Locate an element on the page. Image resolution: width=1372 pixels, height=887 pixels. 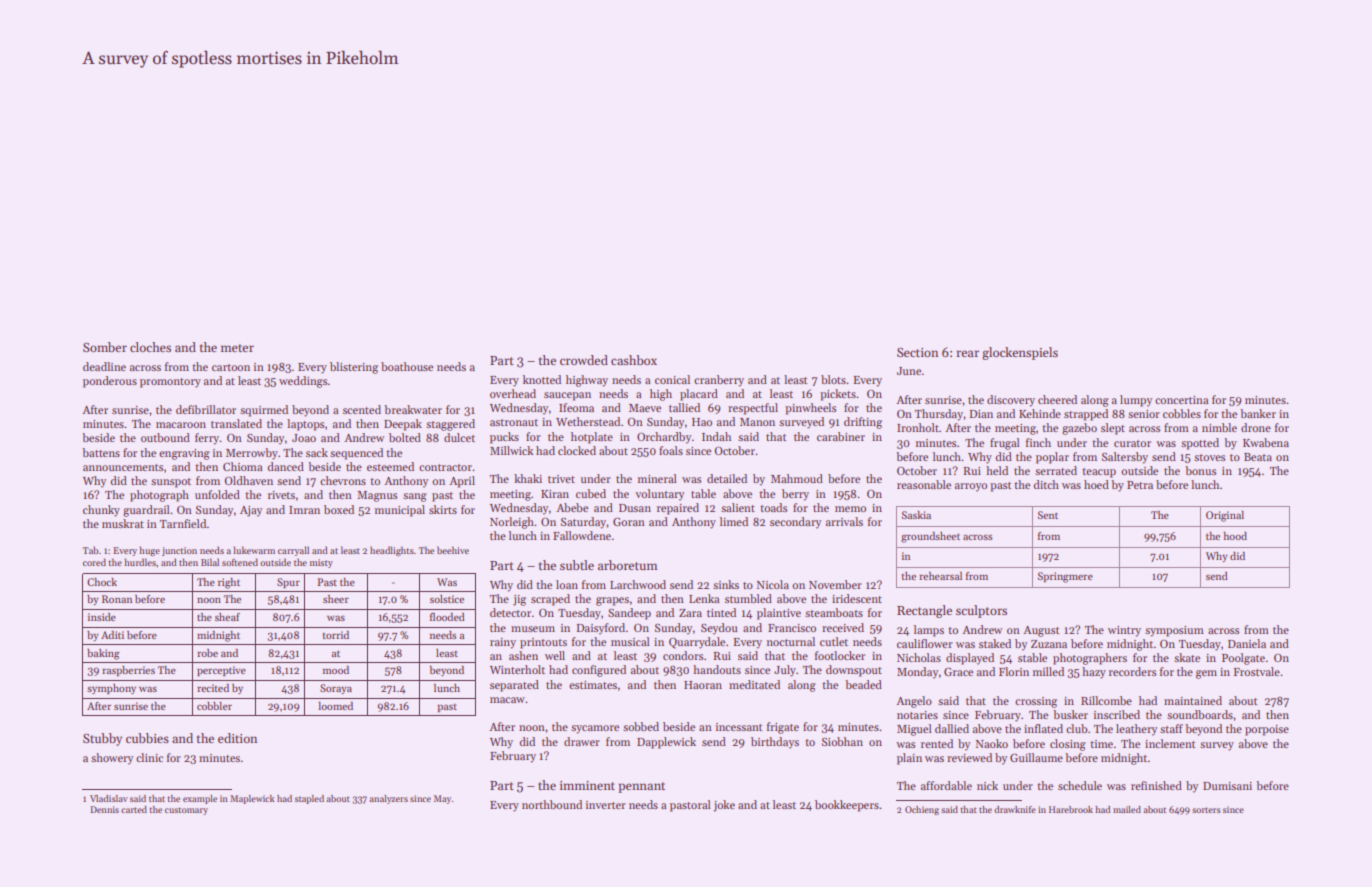
cloches is located at coordinates (150, 347).
